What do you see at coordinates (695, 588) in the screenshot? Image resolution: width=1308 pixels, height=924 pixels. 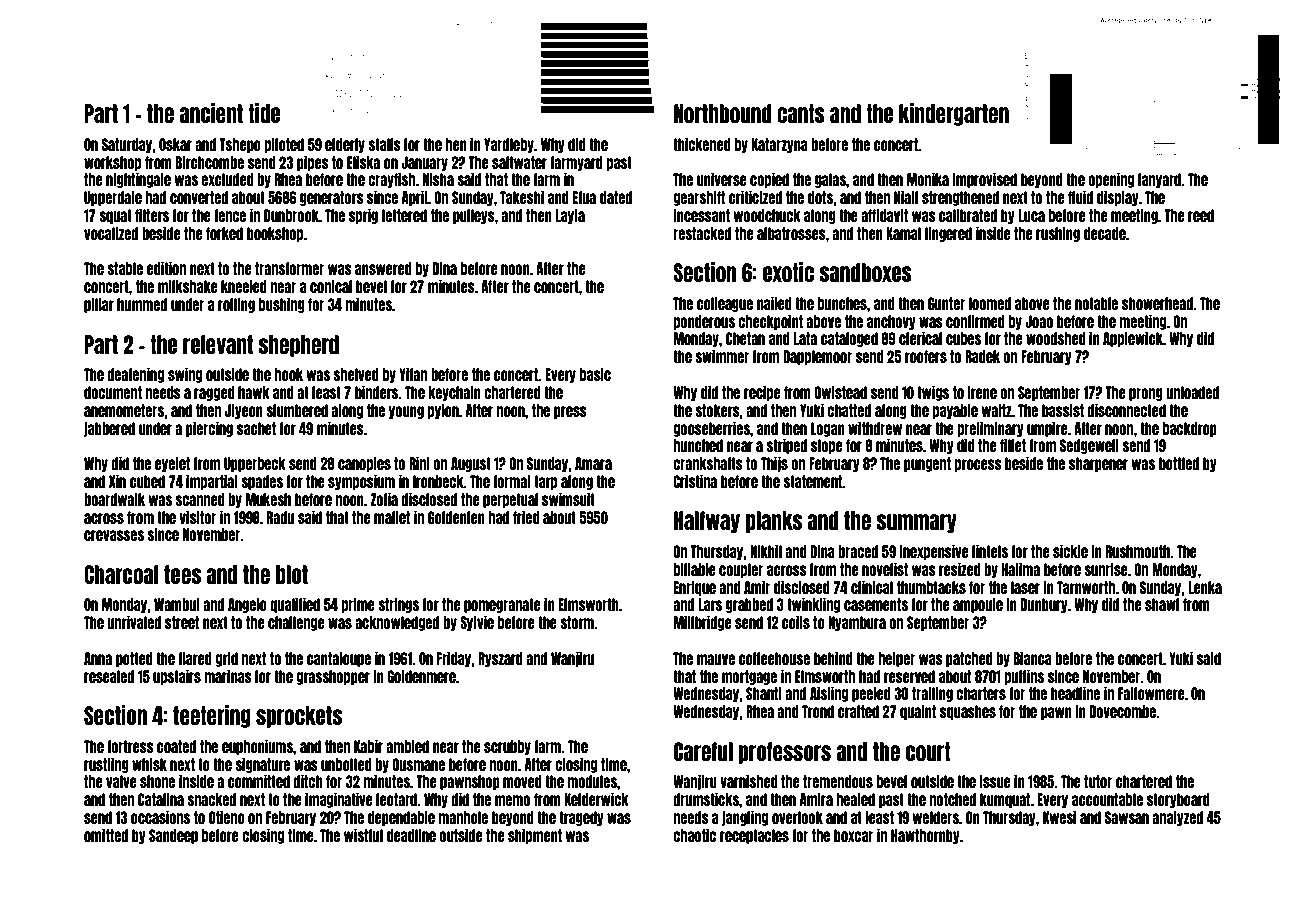 I see `Enrique` at bounding box center [695, 588].
